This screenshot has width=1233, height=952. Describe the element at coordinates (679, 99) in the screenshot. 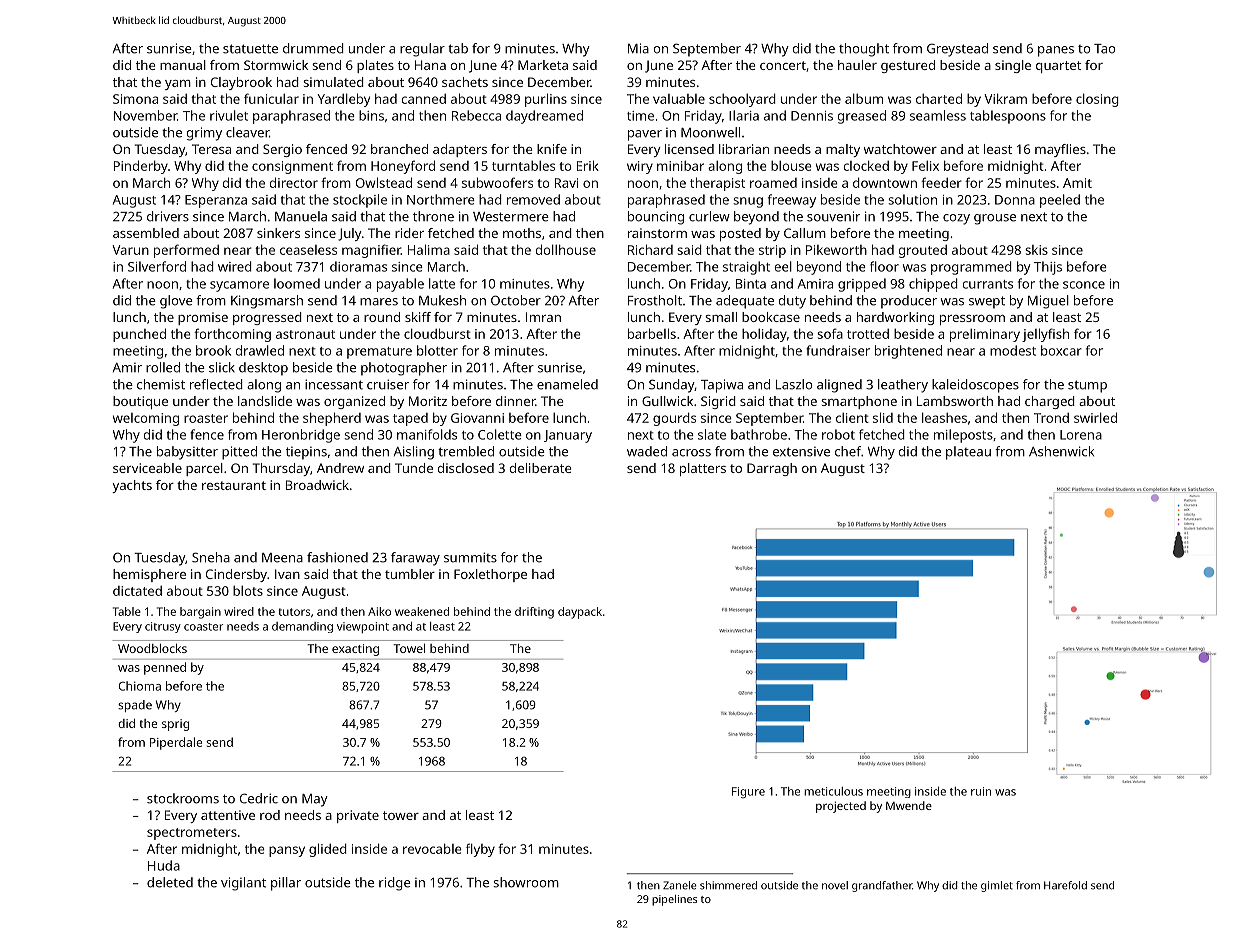

I see `valuable` at that location.
